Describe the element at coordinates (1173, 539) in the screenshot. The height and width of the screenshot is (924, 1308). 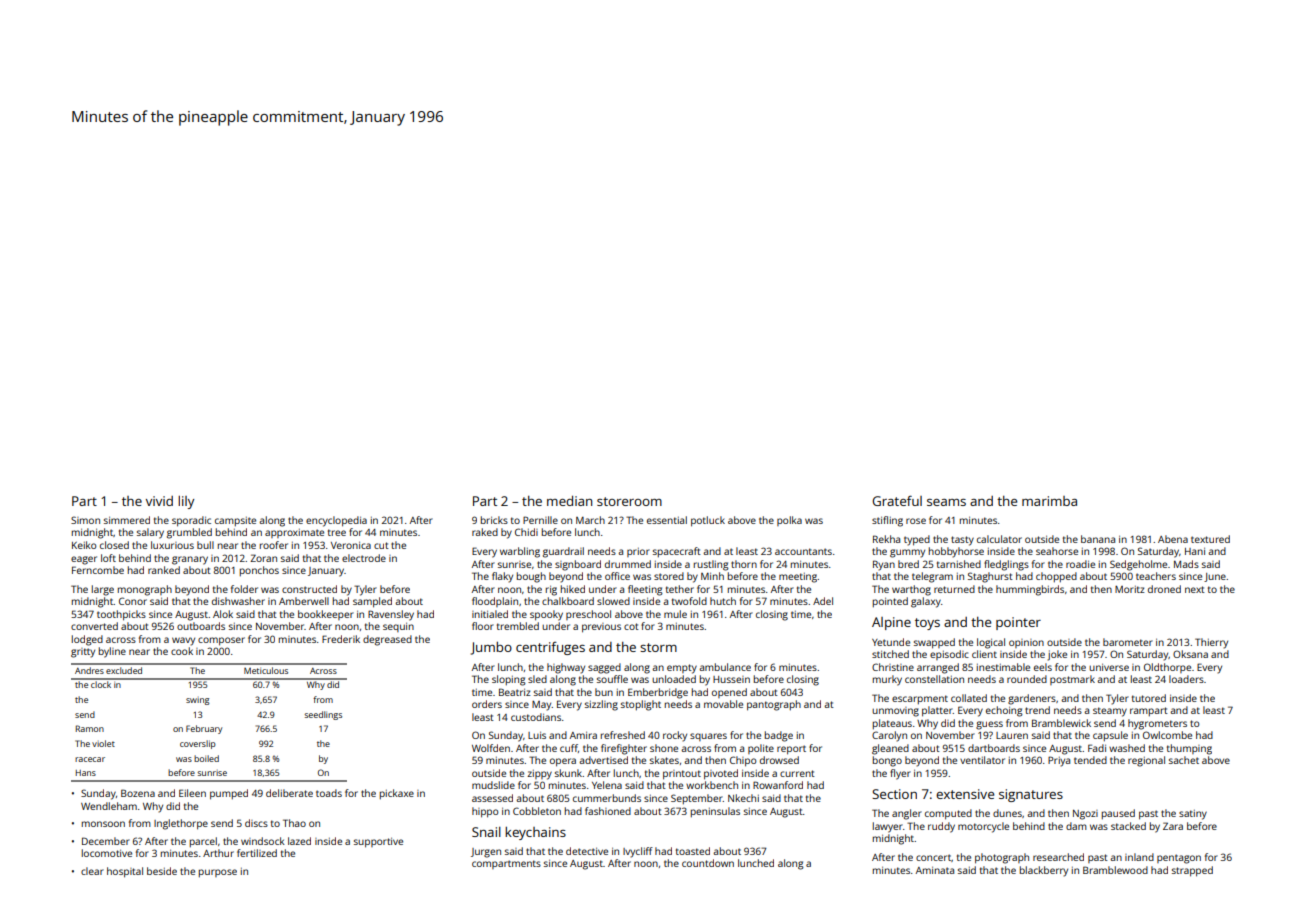
I see `Abena` at that location.
